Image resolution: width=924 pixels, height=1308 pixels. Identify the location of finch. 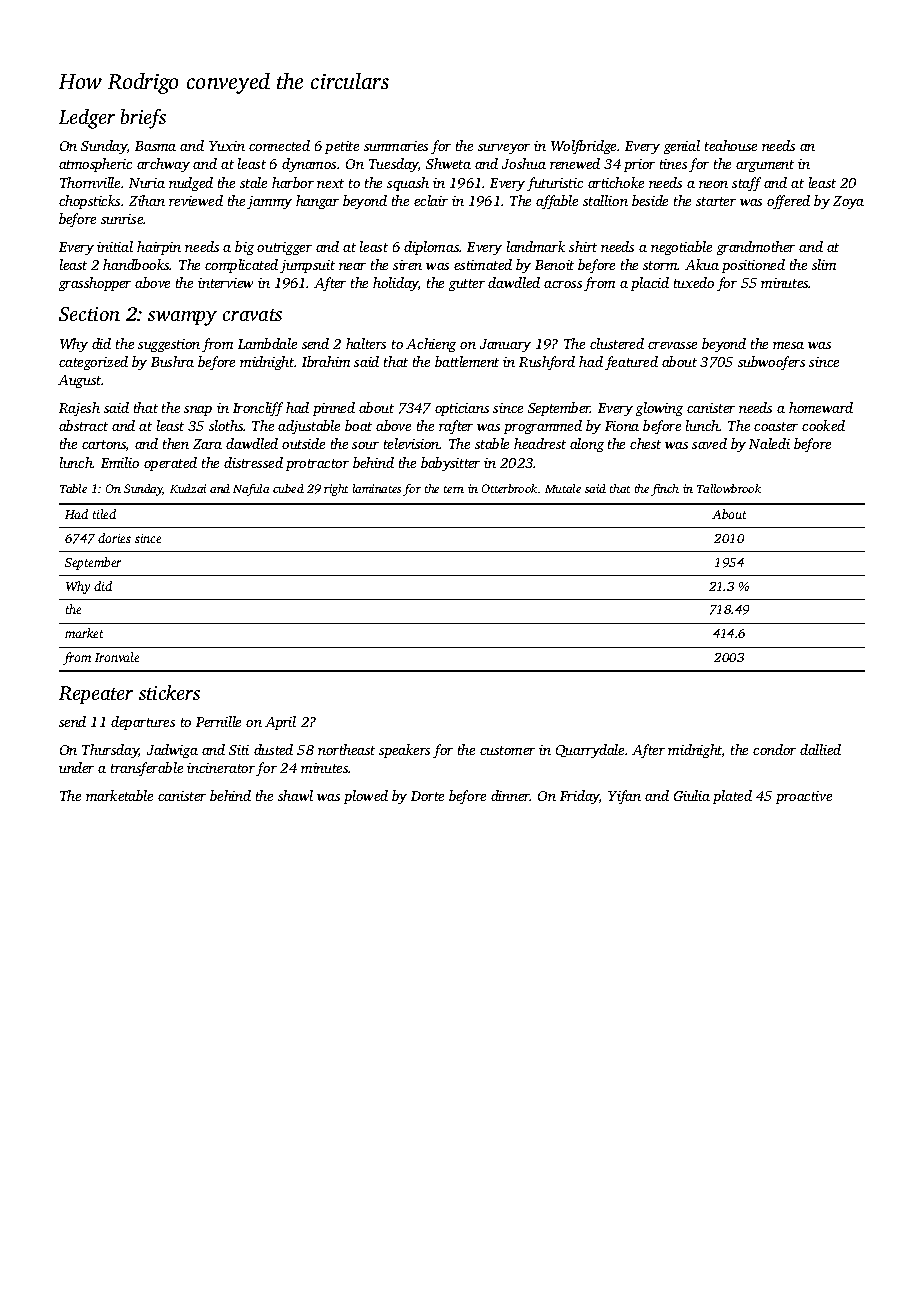
(665, 490).
